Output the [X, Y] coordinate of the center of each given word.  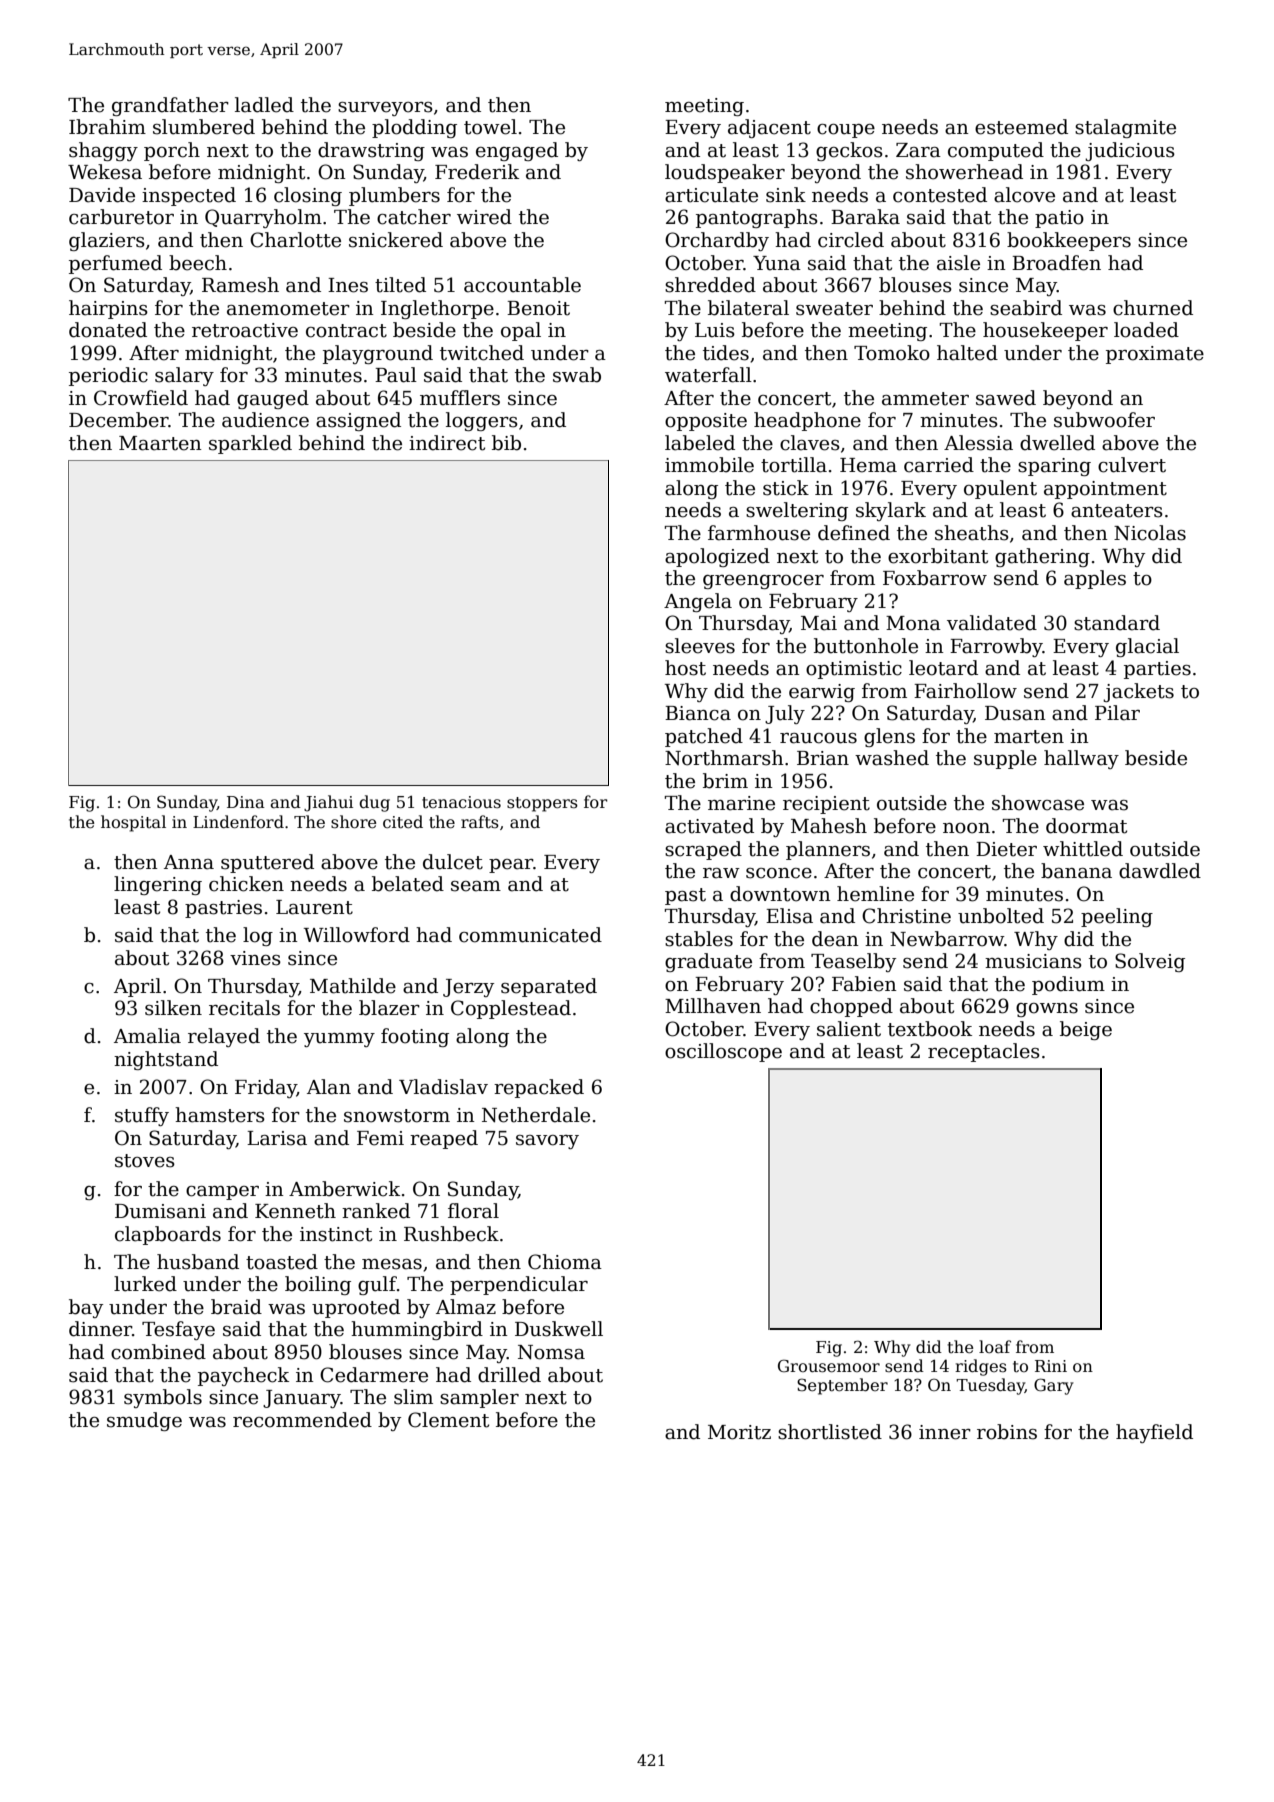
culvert [1132, 465]
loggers [482, 421]
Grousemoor [829, 1366]
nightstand [166, 1060]
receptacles [984, 1052]
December [119, 420]
